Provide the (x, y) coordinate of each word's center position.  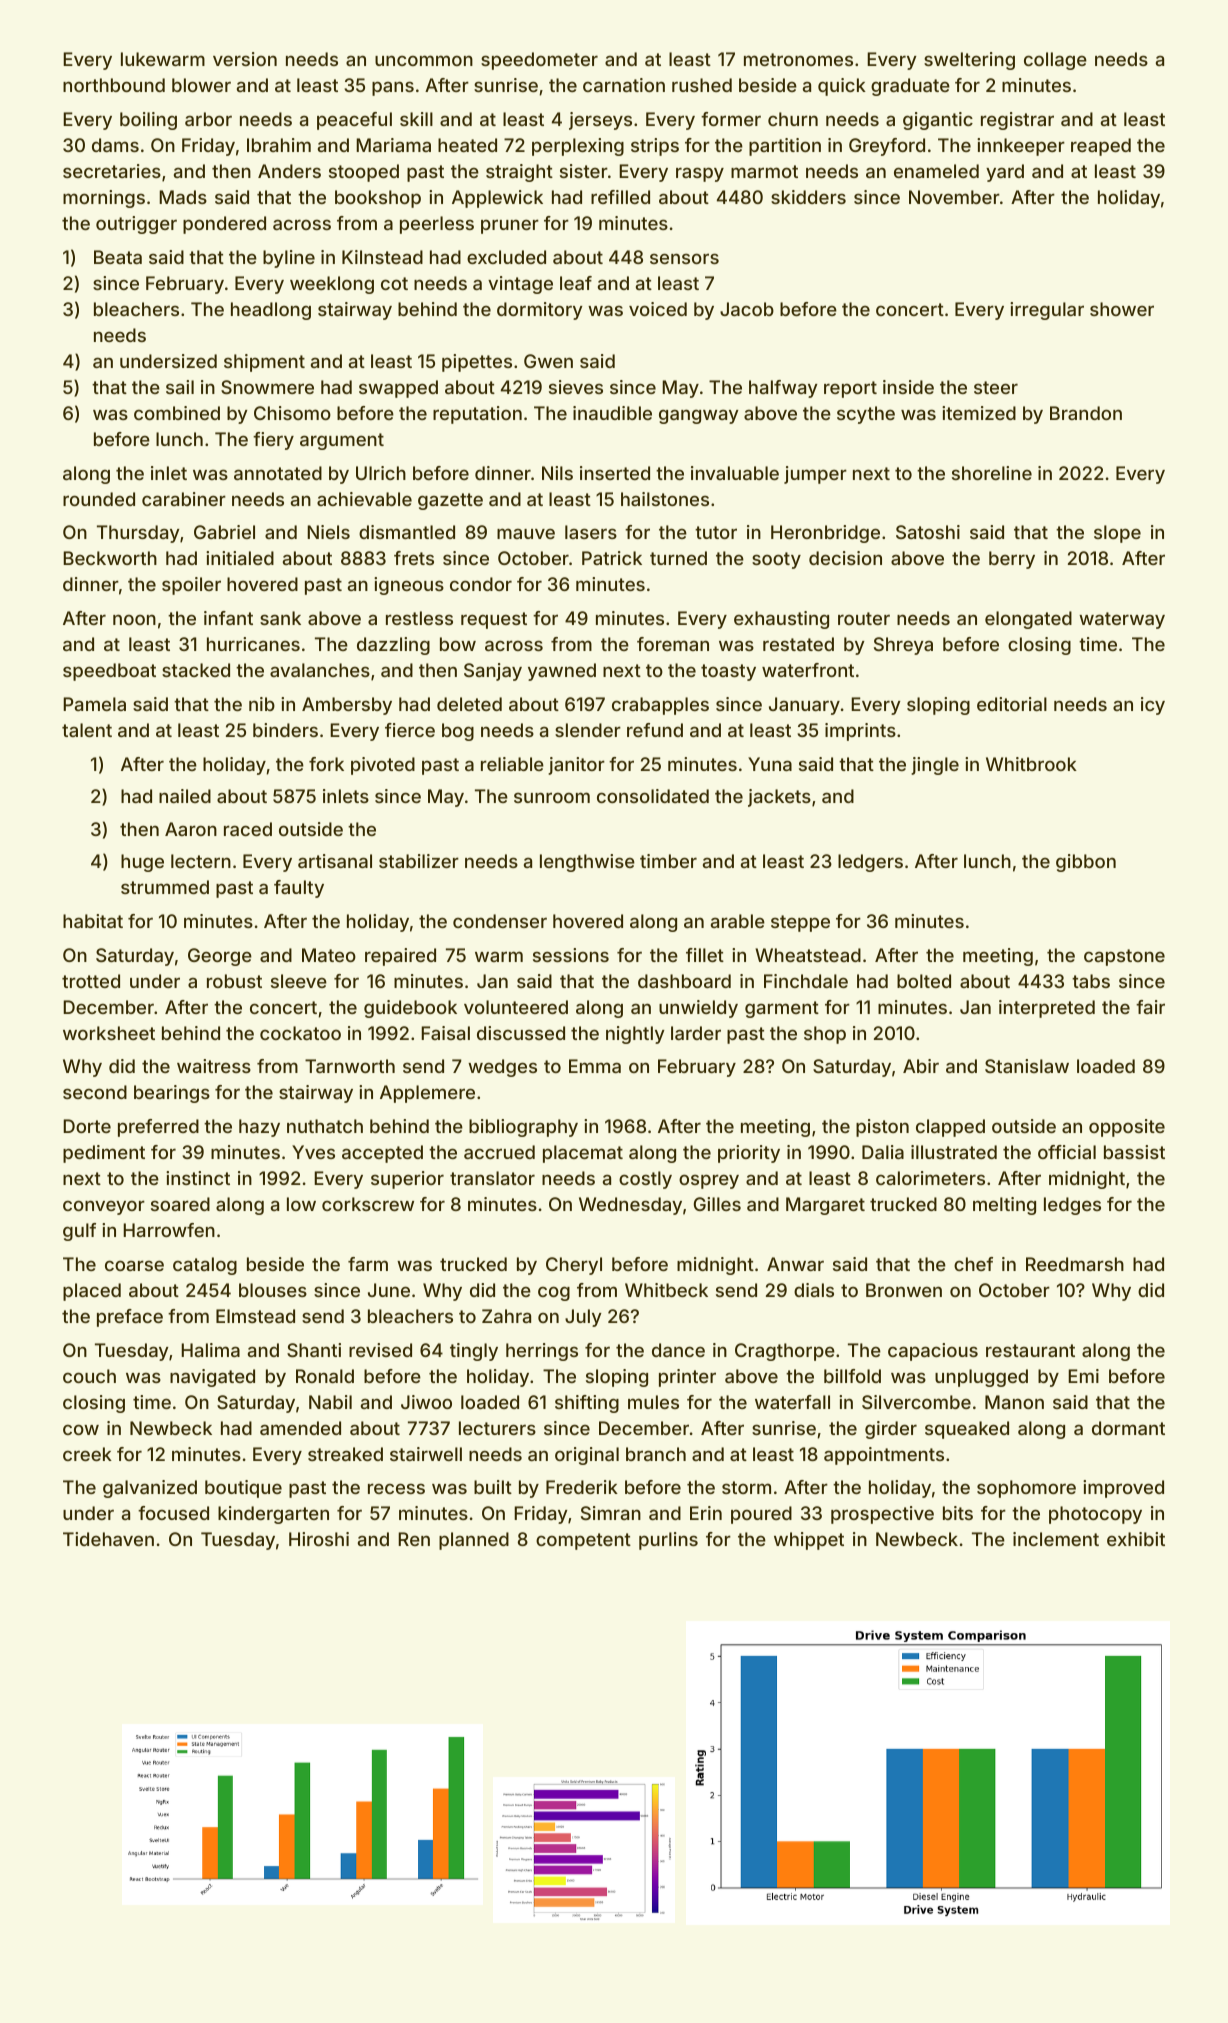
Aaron (191, 829)
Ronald (325, 1376)
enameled (936, 171)
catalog (205, 1266)
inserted (615, 473)
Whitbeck (666, 1290)
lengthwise (587, 863)
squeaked (967, 1430)
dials (814, 1290)
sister (584, 171)
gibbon (1086, 863)
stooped (364, 173)
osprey (709, 1181)
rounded (99, 499)
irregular (1047, 311)
